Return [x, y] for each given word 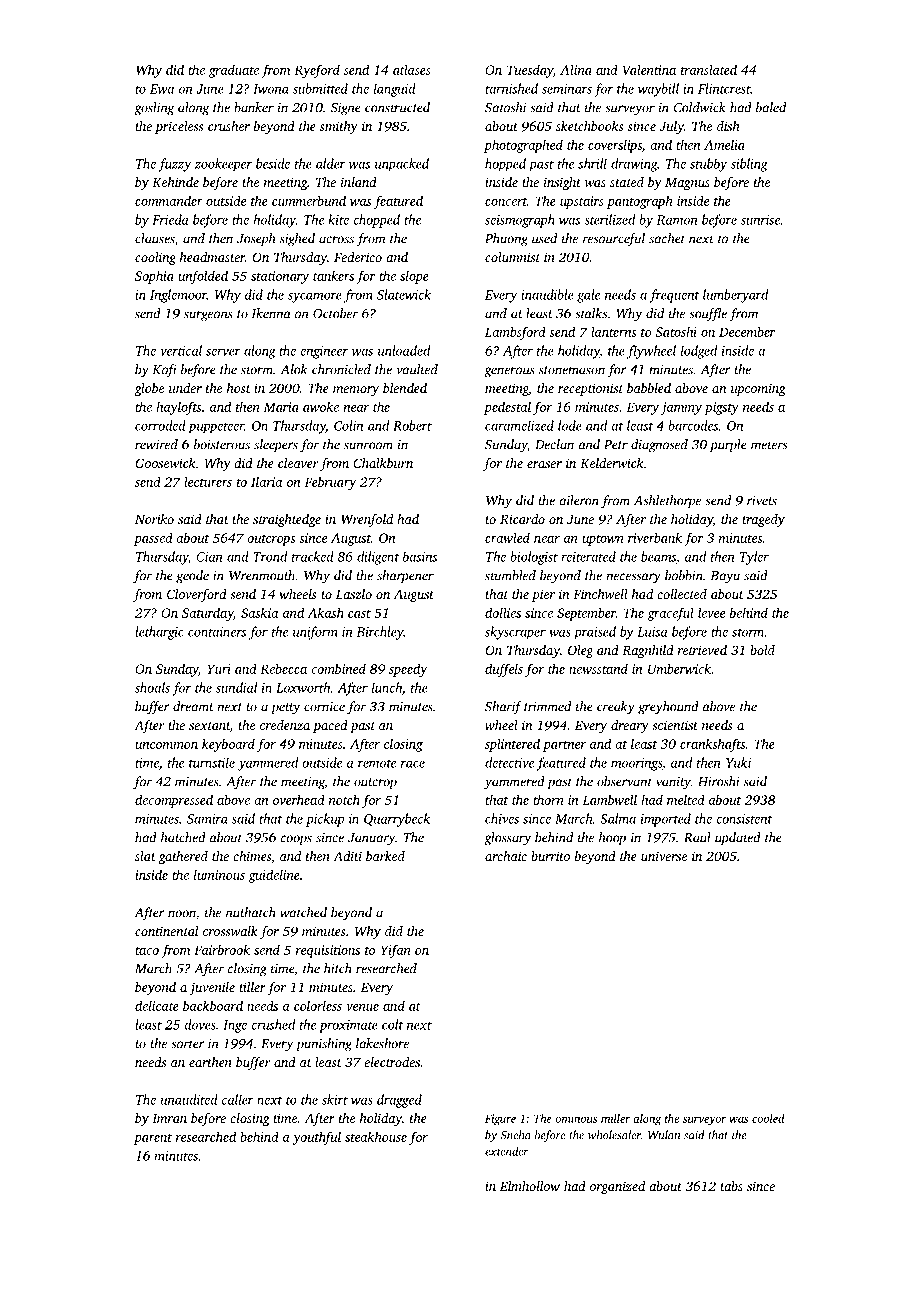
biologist [534, 558]
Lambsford [515, 333]
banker [254, 107]
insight [562, 183]
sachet [667, 238]
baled [771, 107]
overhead [299, 799]
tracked [313, 556]
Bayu [725, 577]
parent [153, 1139]
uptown [603, 540]
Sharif [503, 708]
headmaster [212, 257]
